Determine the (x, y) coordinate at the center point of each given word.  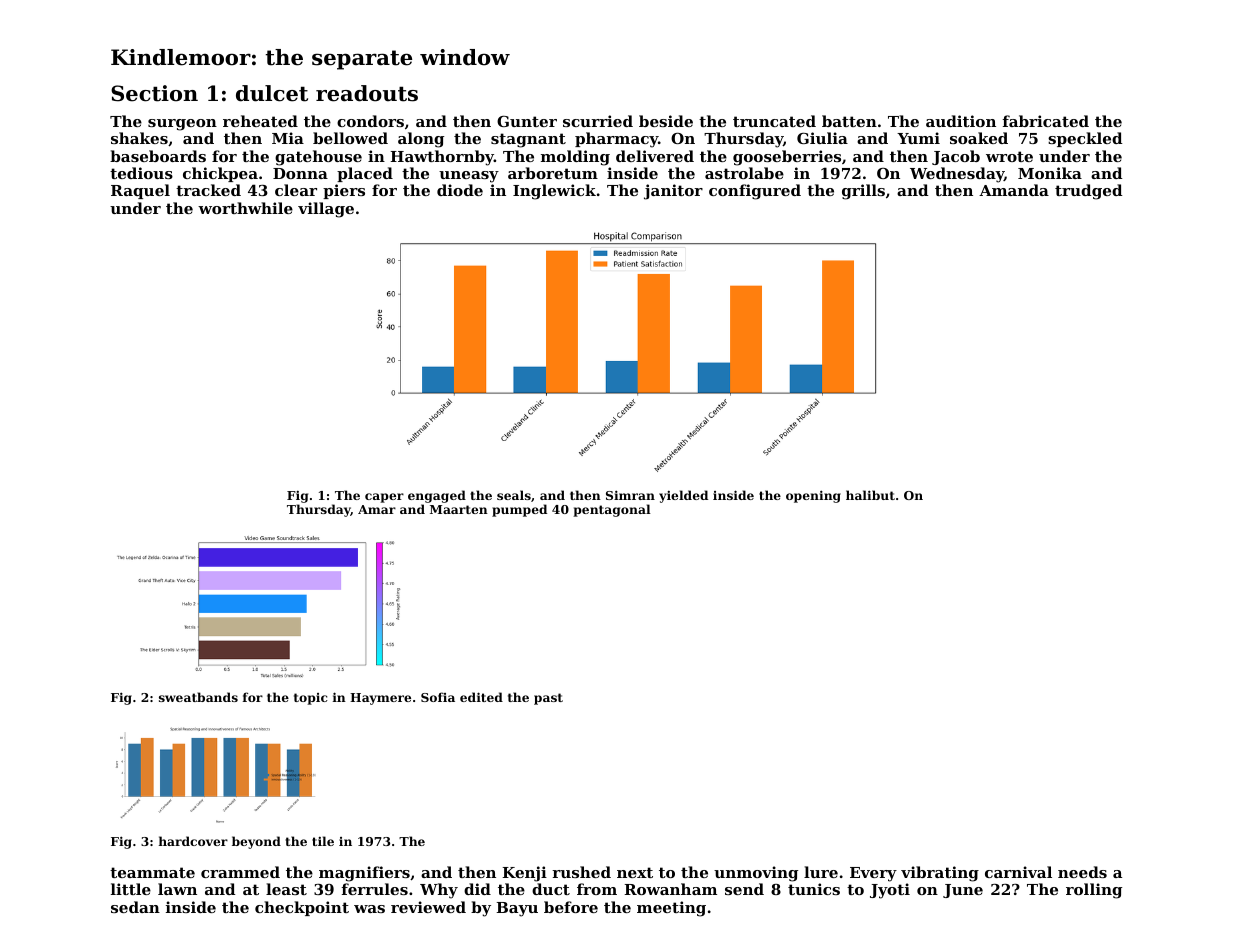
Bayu (517, 909)
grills (863, 192)
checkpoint (302, 908)
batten (849, 121)
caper (384, 498)
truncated (774, 121)
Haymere (380, 699)
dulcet (272, 93)
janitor (673, 192)
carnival (1018, 872)
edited (481, 697)
